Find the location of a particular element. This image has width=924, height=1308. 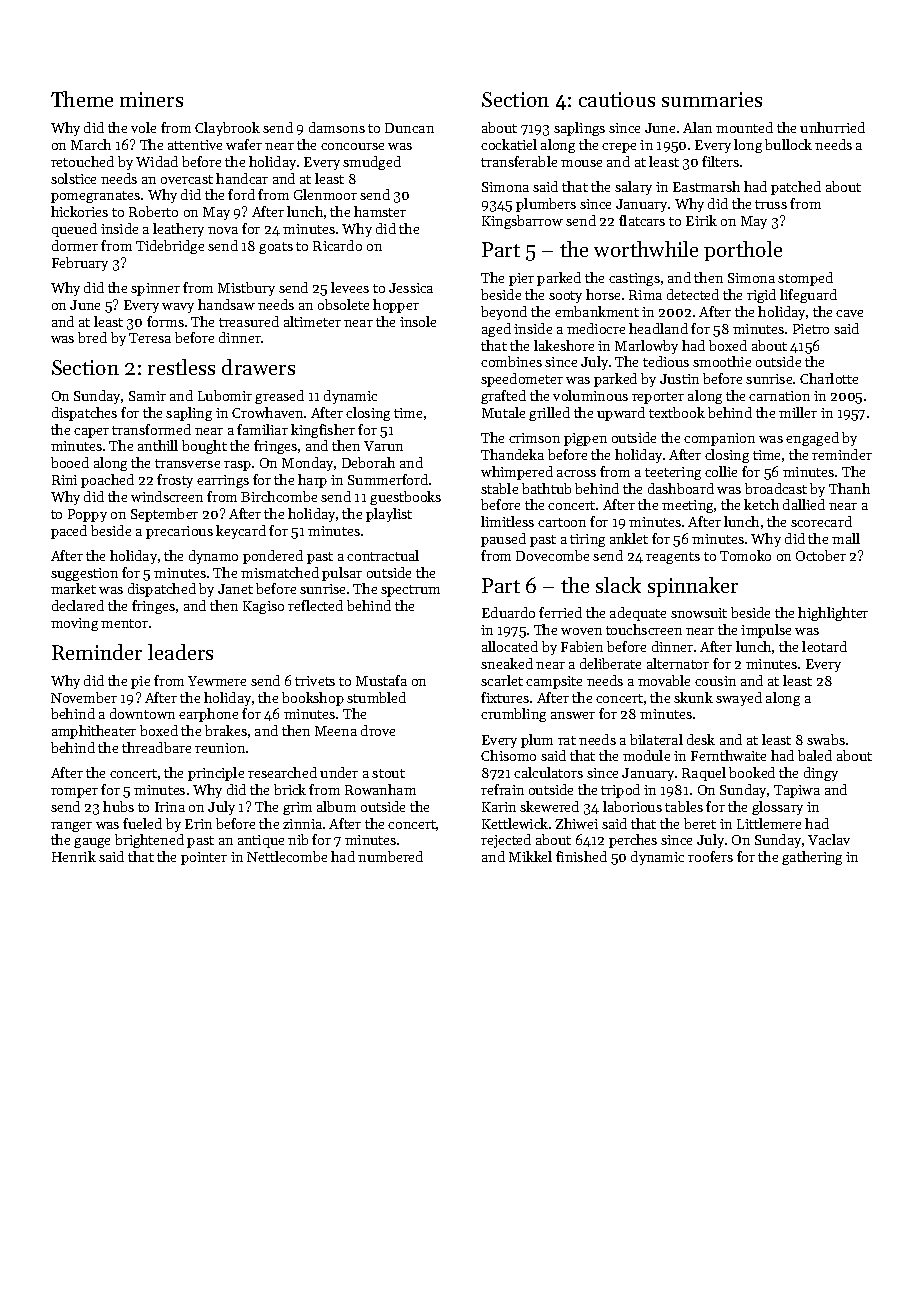

Ricardo is located at coordinates (337, 245).
